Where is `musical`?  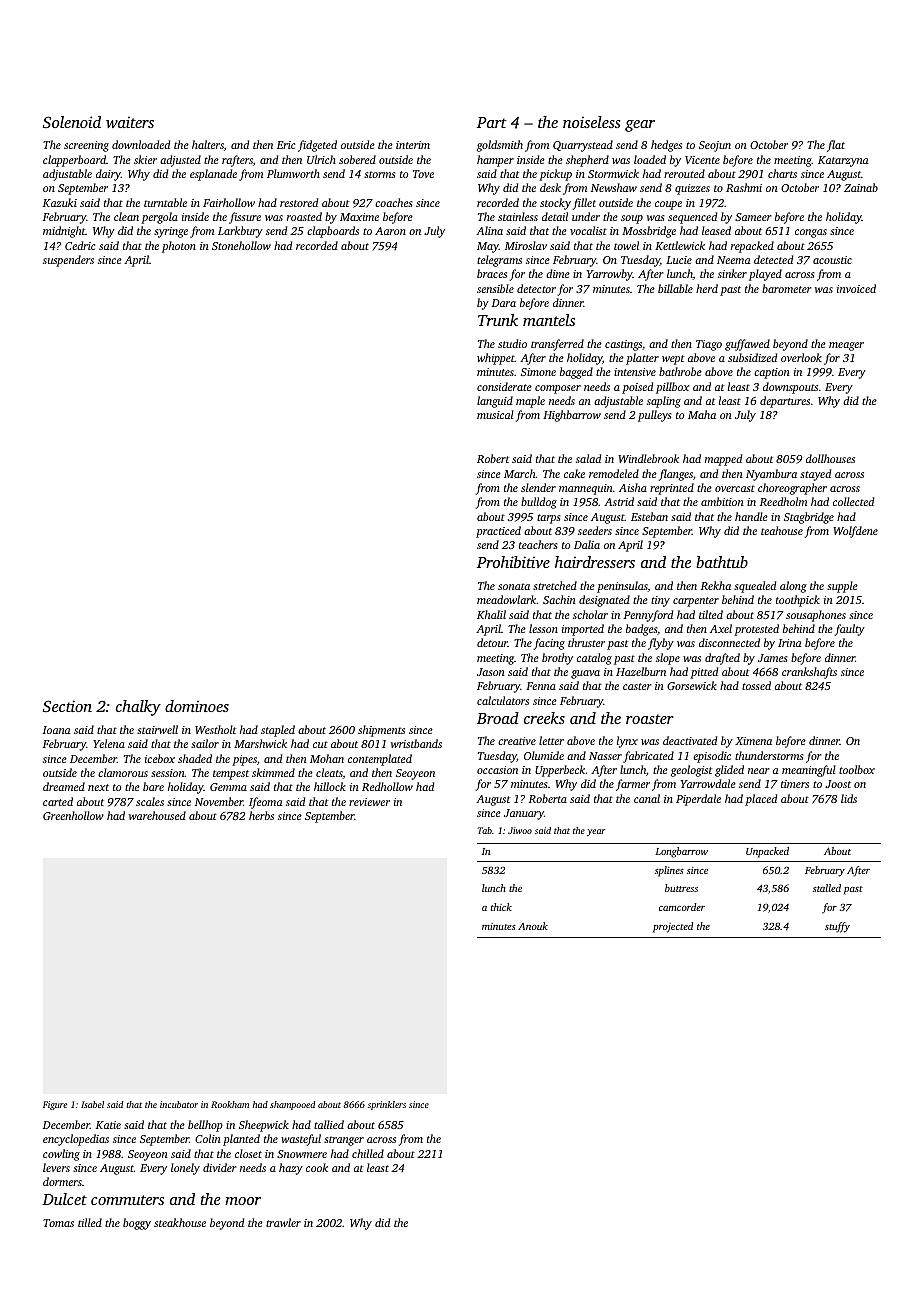 musical is located at coordinates (495, 414).
